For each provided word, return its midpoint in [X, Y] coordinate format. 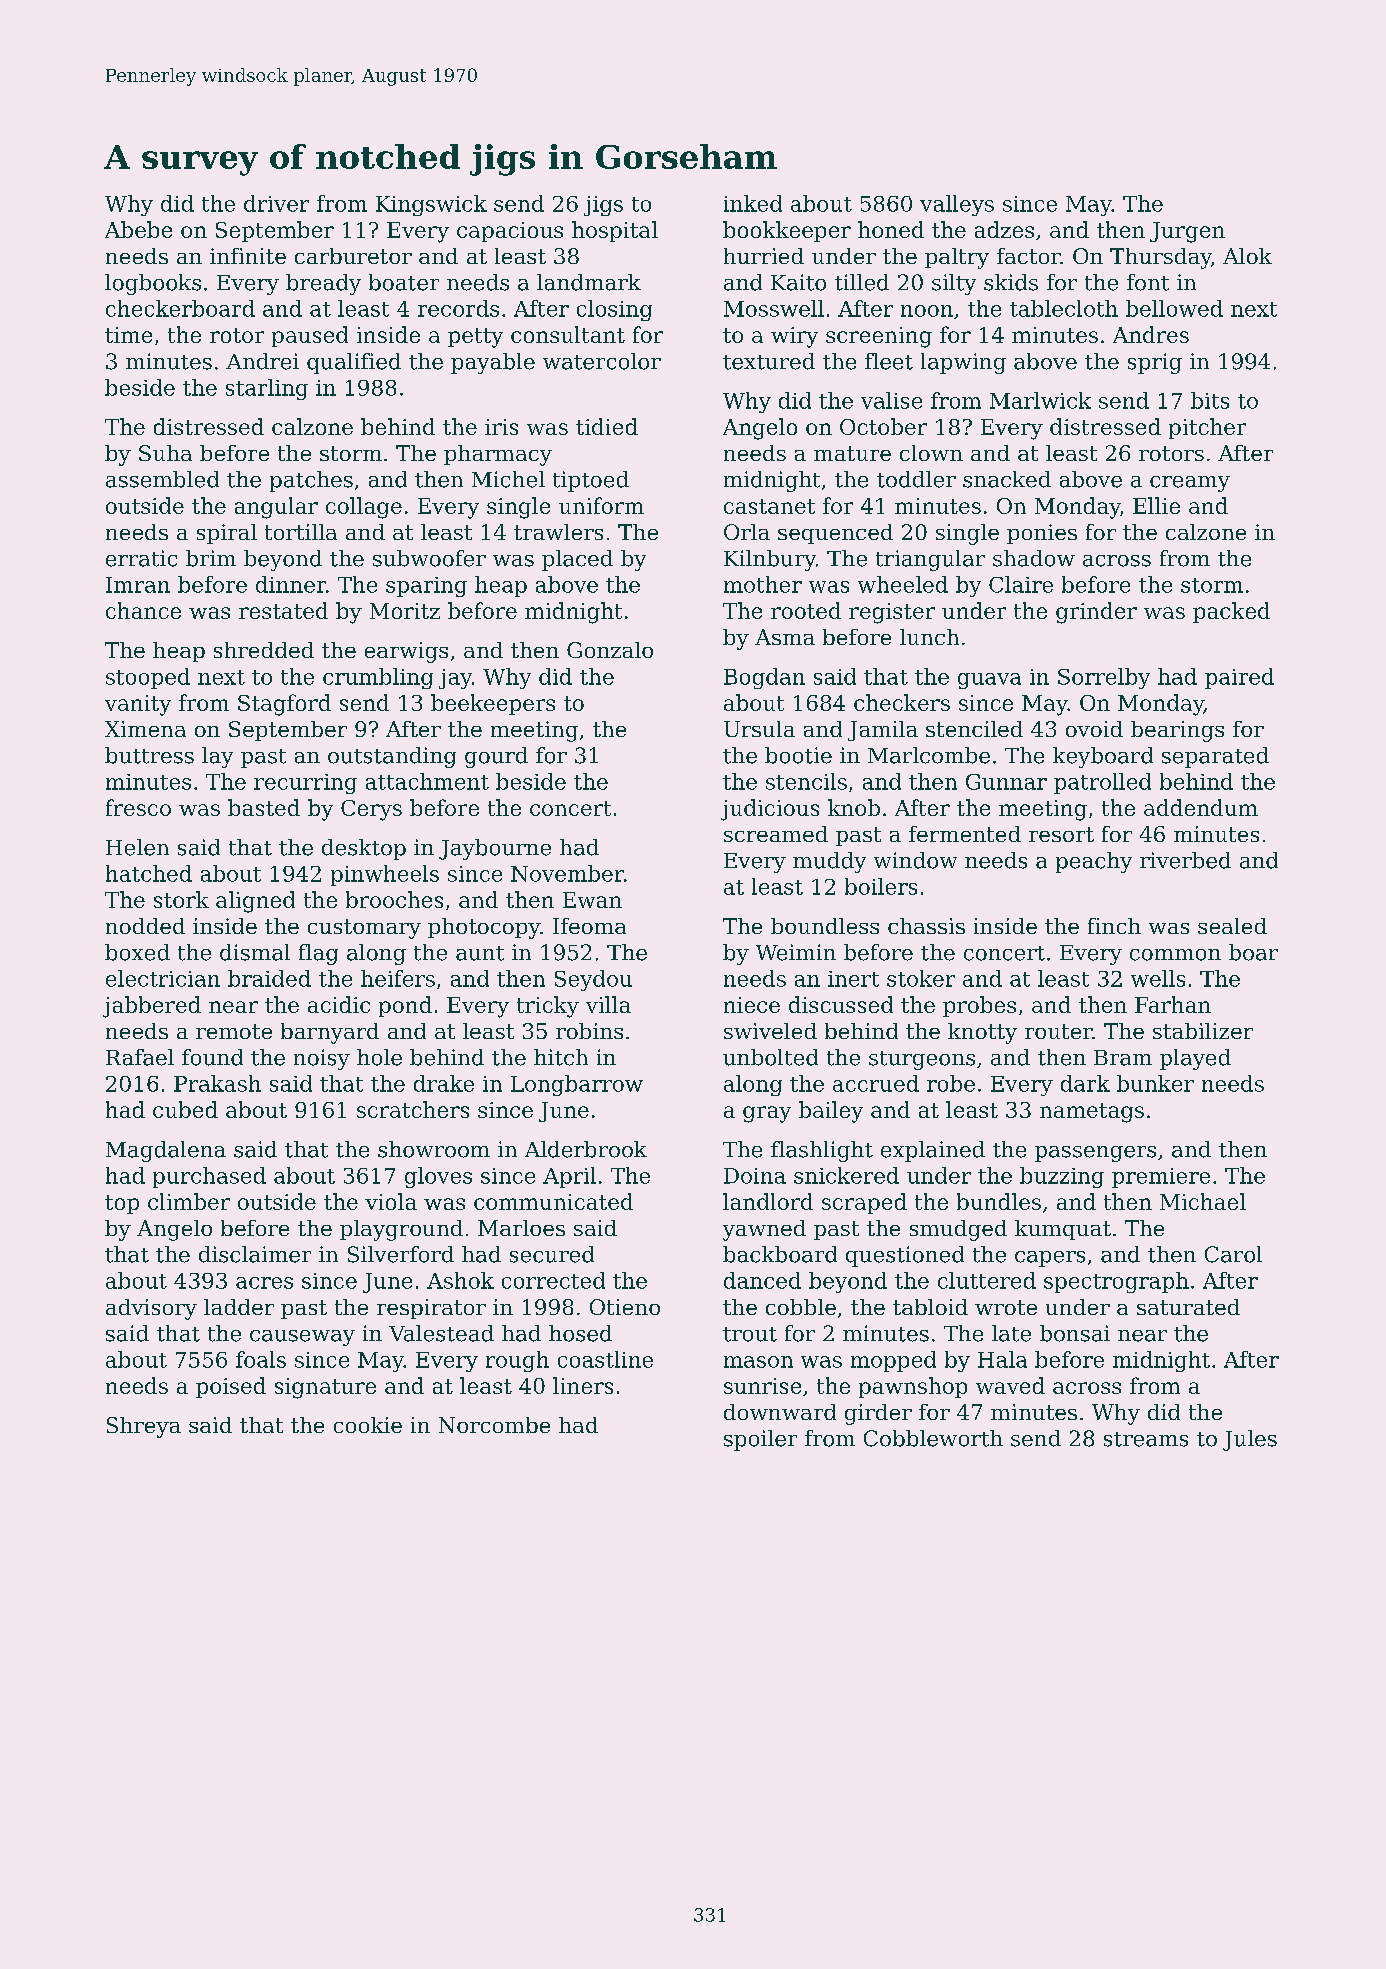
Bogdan [764, 678]
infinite [248, 256]
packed [1231, 612]
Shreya [144, 1427]
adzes [1004, 229]
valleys [957, 205]
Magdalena [166, 1151]
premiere [1161, 1178]
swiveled [770, 1031]
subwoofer [429, 558]
